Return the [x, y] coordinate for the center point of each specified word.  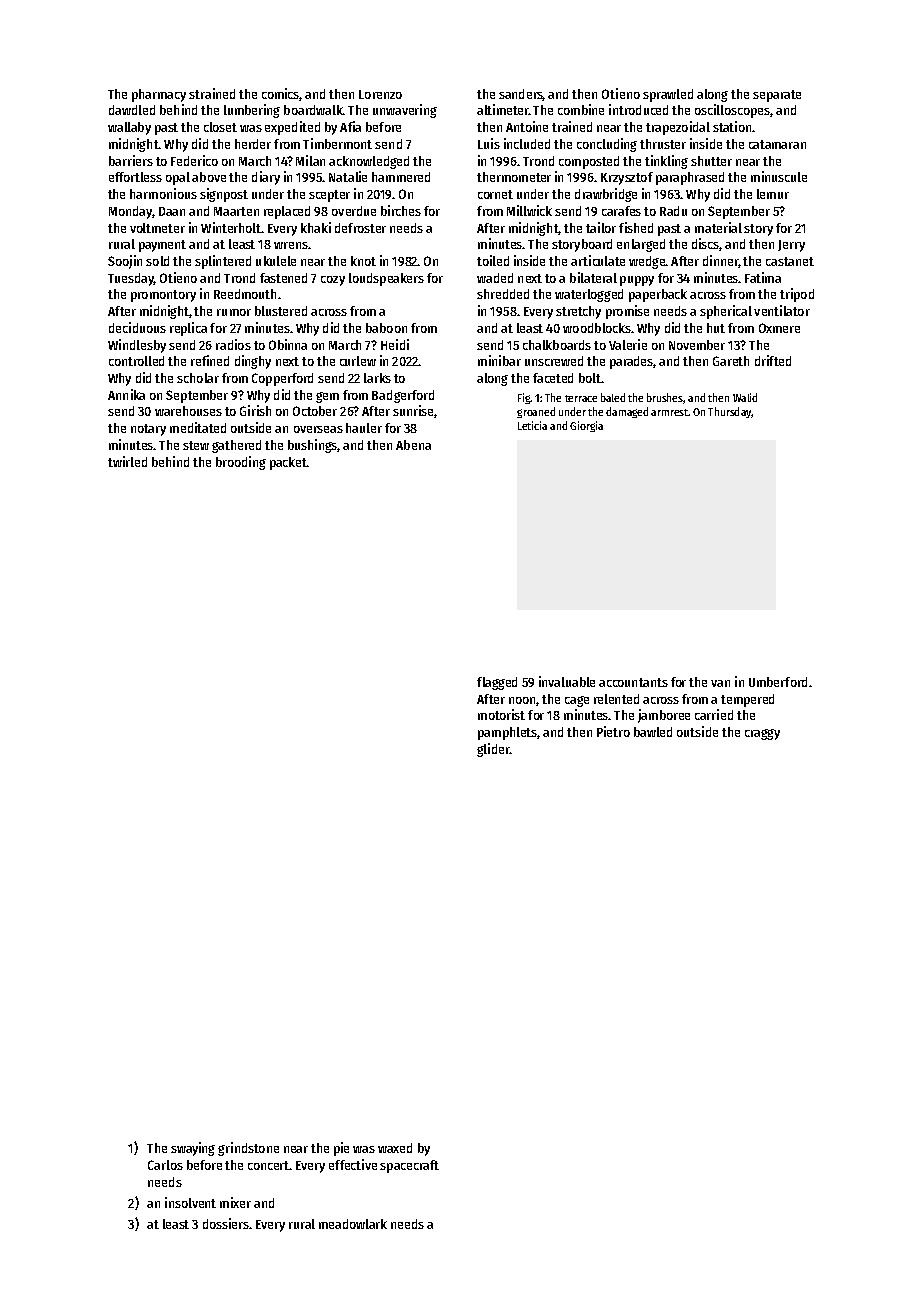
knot [363, 261]
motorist [501, 714]
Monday [130, 212]
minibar [499, 360]
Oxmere [779, 328]
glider [493, 750]
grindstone [248, 1149]
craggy [762, 734]
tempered [747, 700]
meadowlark [353, 1224]
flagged [497, 683]
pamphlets [507, 733]
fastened [283, 278]
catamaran [777, 144]
